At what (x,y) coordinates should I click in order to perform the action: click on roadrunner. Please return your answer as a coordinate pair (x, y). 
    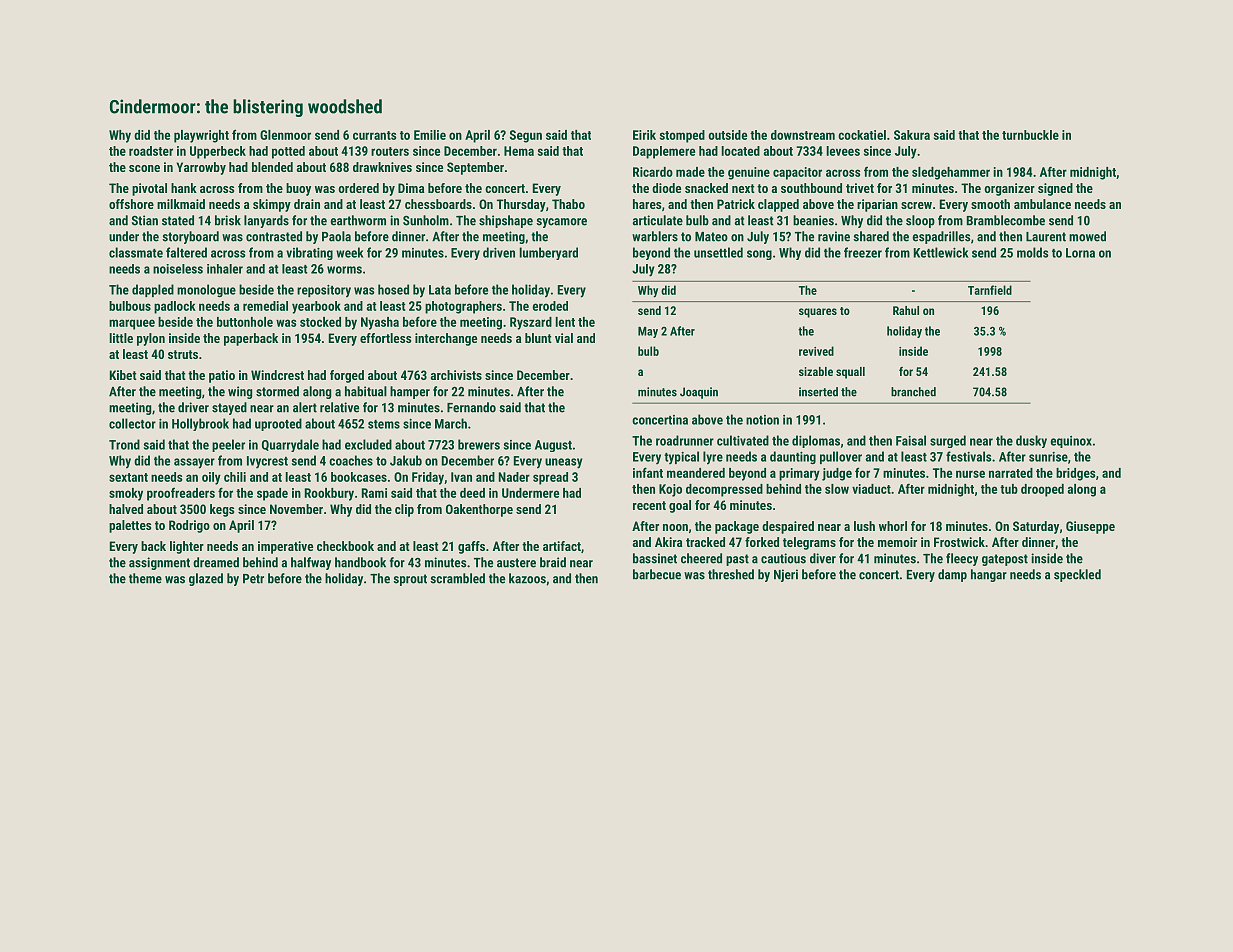
    Looking at the image, I should click on (685, 440).
